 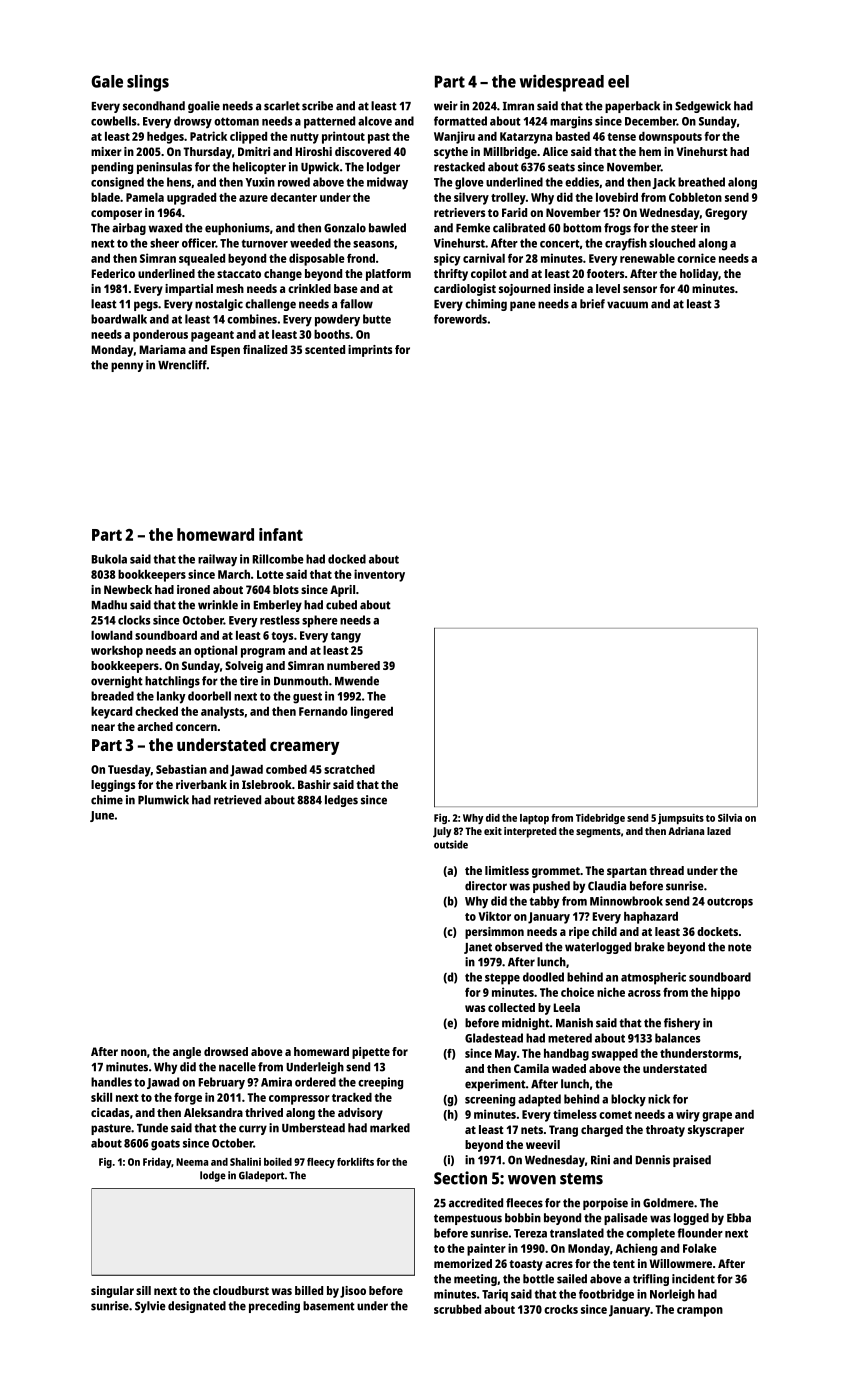 I want to click on scratched, so click(x=349, y=769).
